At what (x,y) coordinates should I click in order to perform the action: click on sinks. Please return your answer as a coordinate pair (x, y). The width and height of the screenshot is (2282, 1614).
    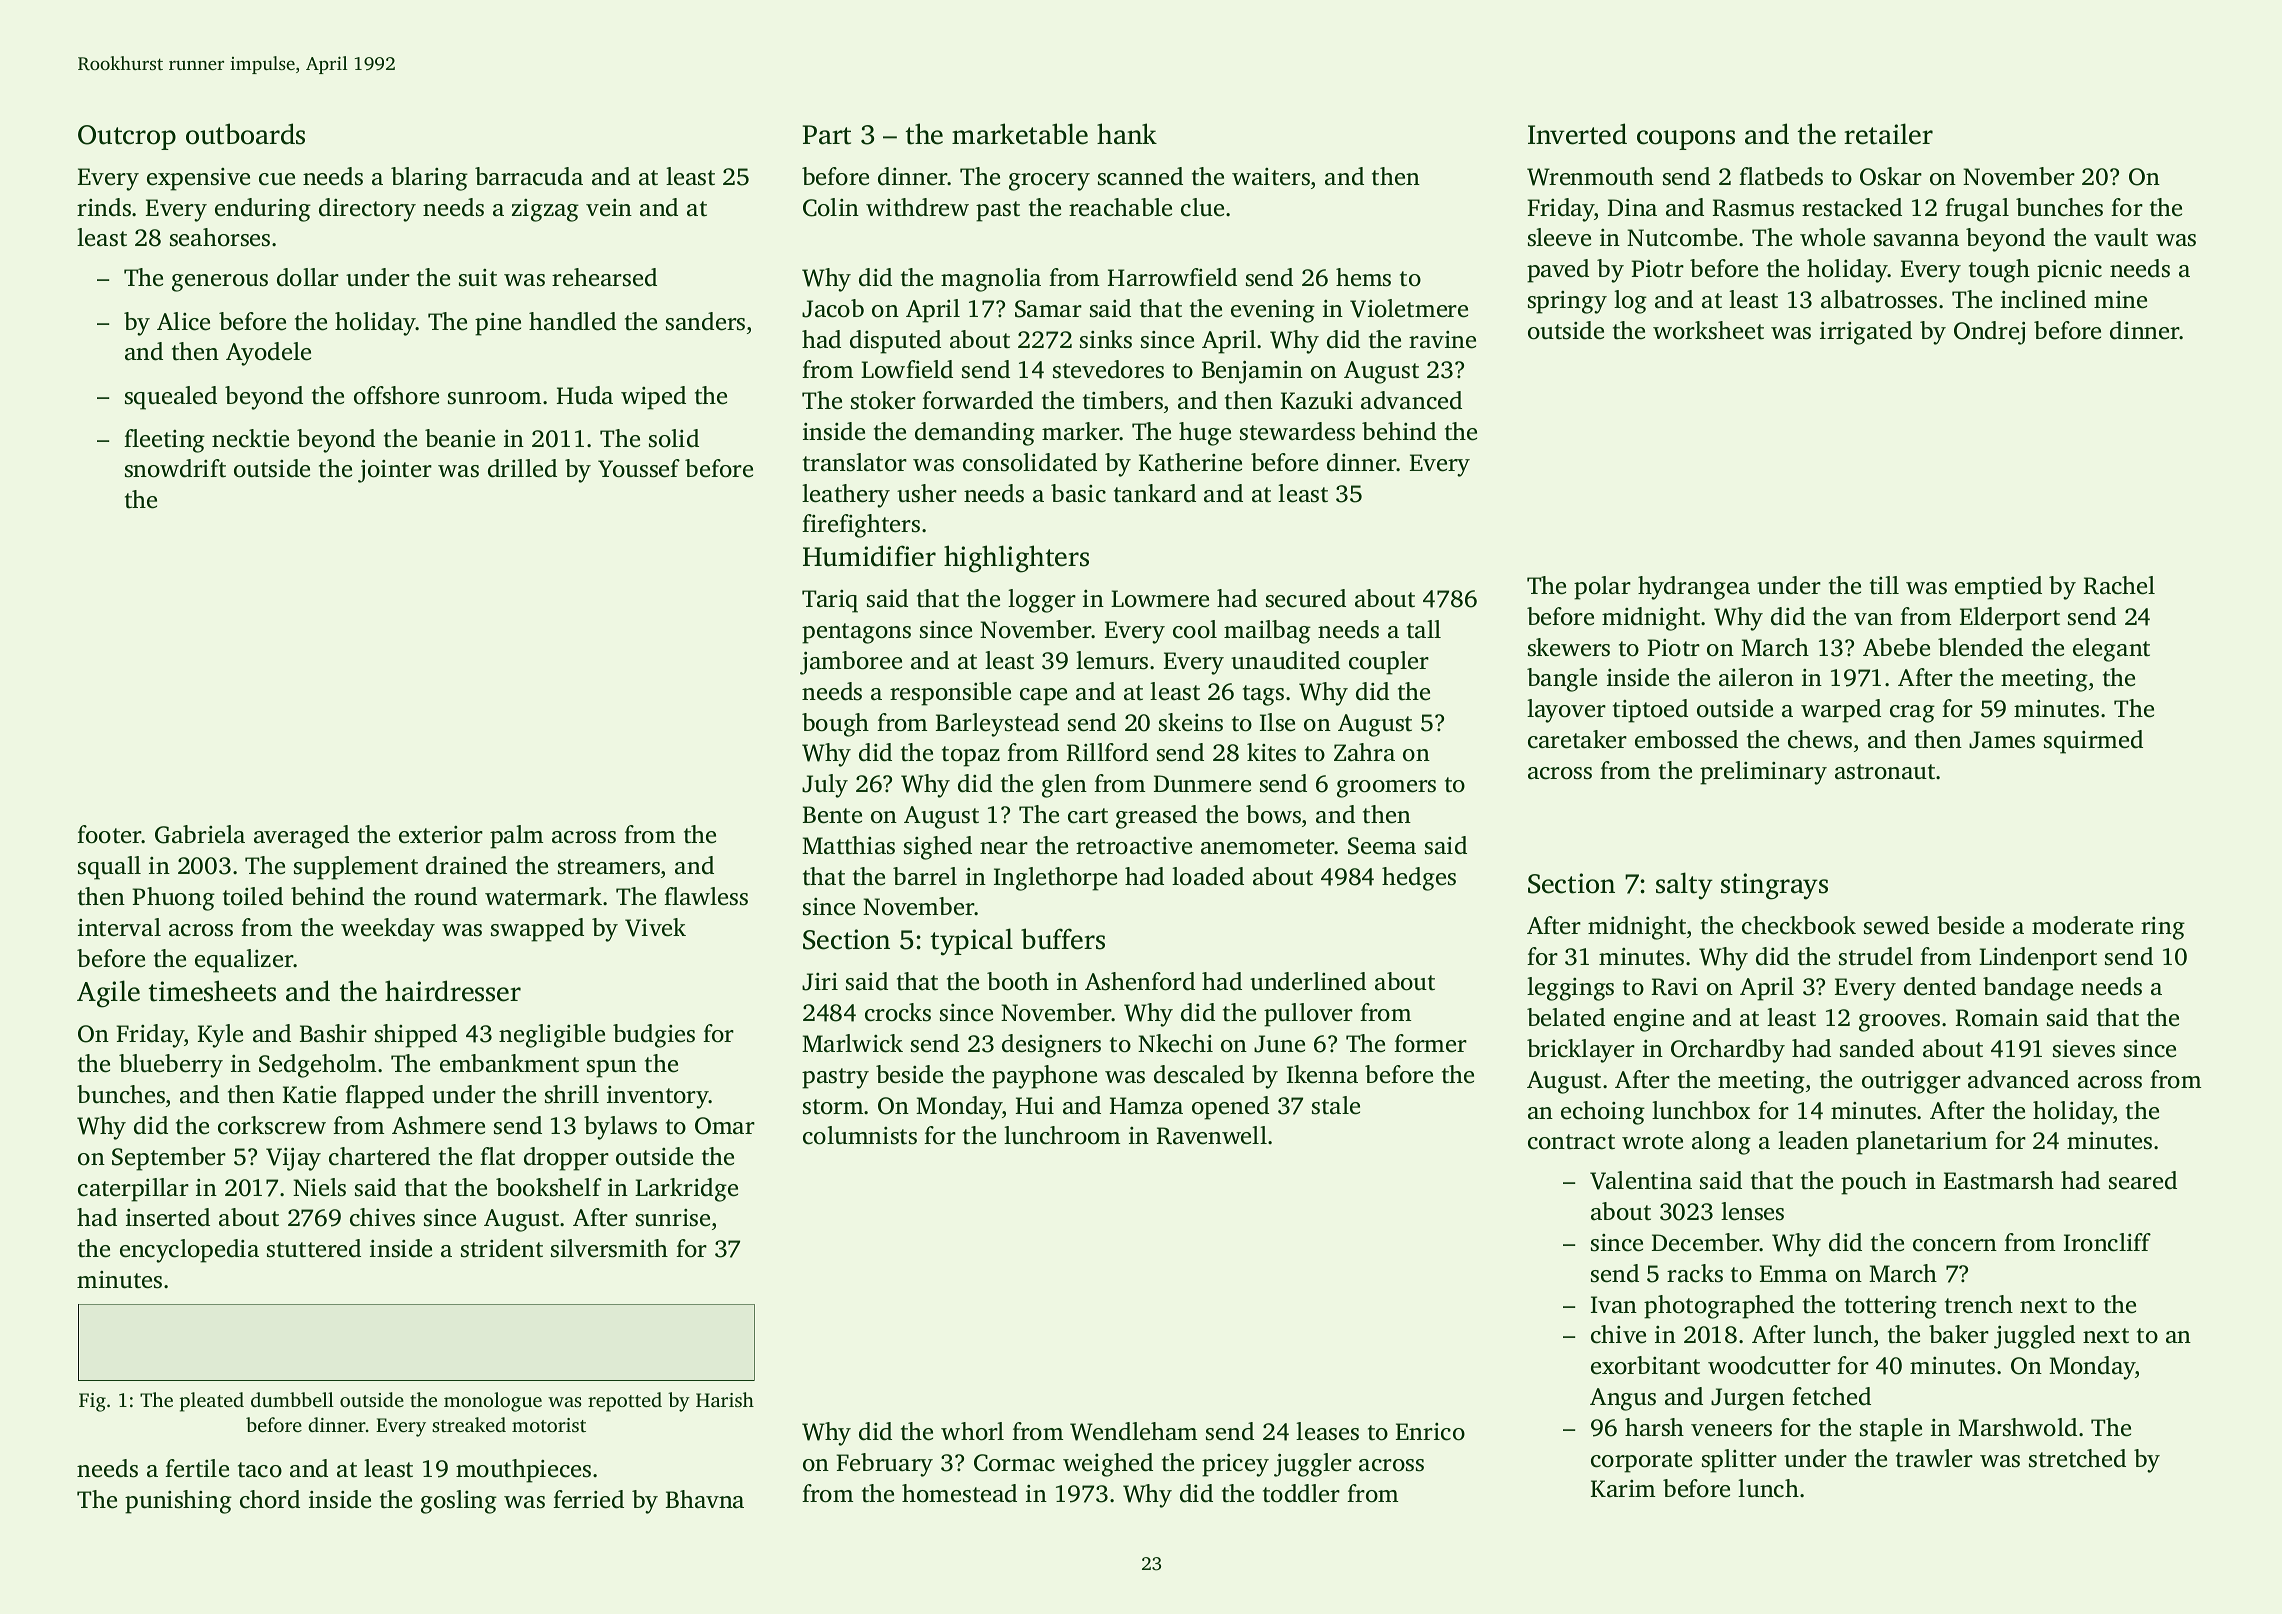
    Looking at the image, I should click on (1106, 339).
